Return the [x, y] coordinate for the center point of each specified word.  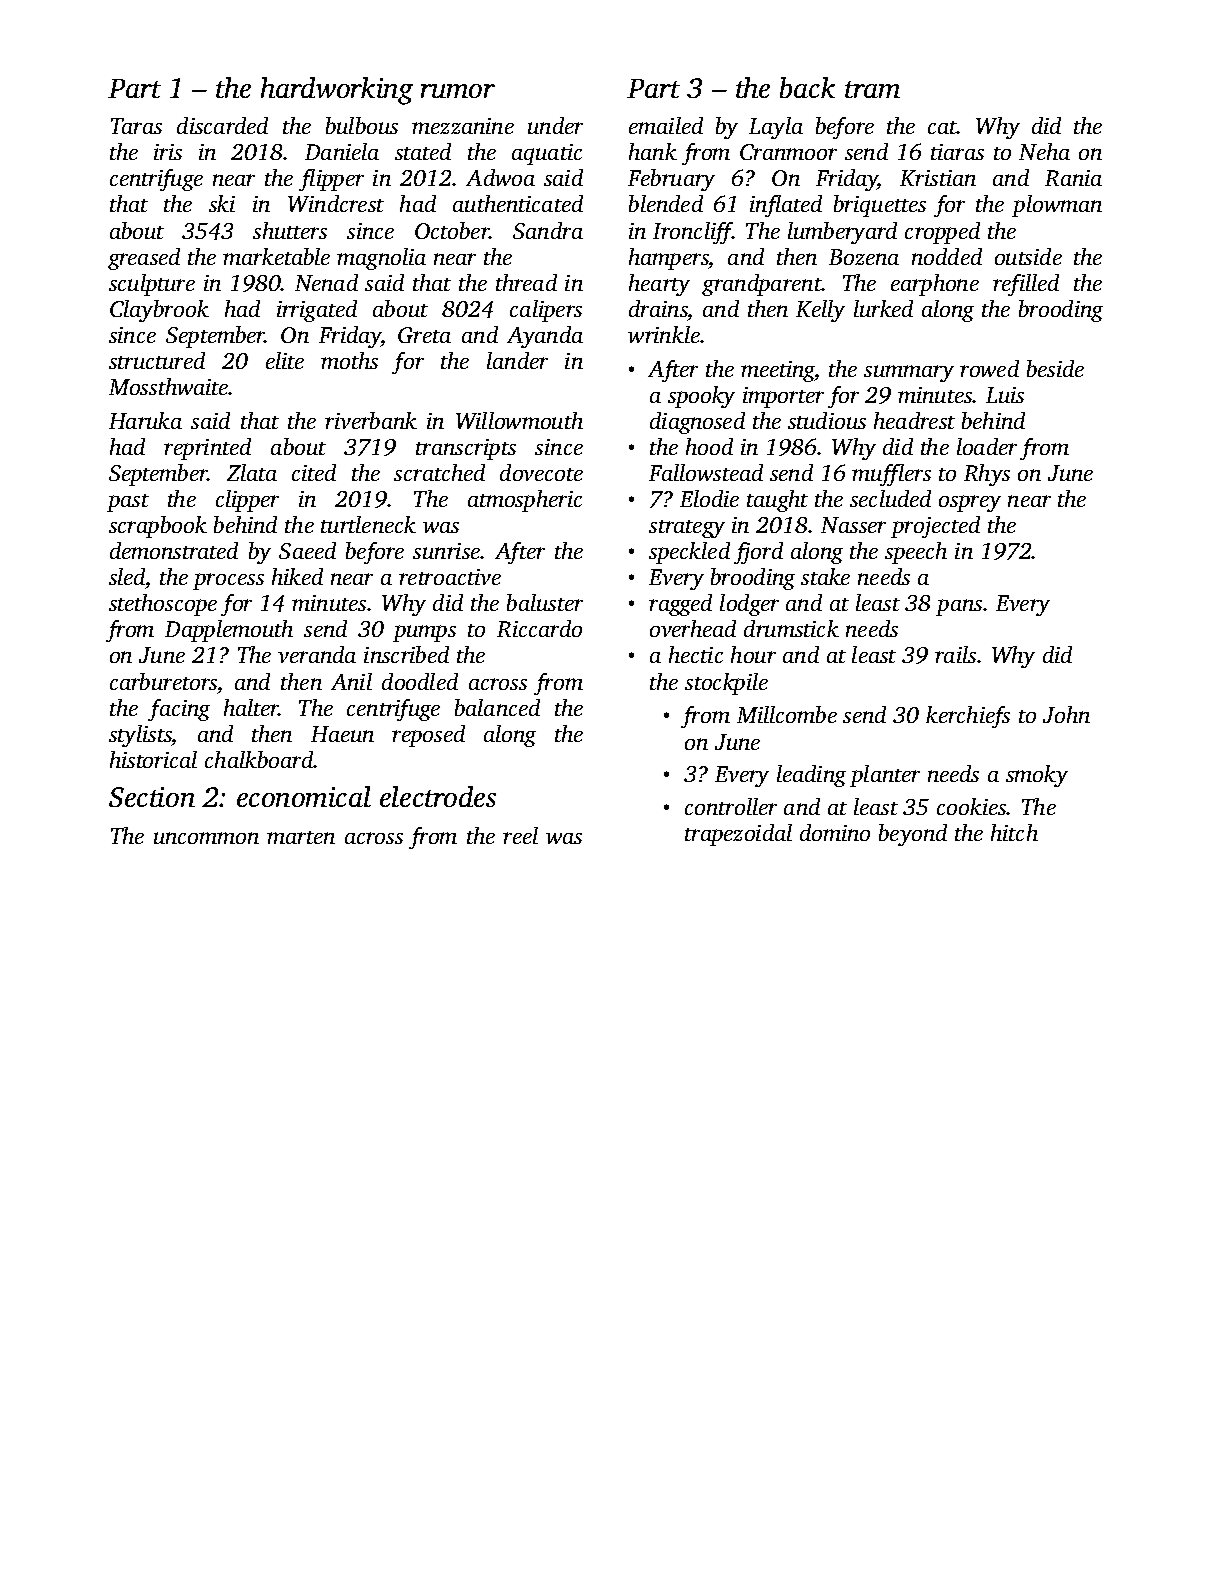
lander [517, 360]
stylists [140, 736]
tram [872, 89]
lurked [883, 308]
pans [959, 607]
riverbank [371, 420]
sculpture [152, 285]
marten [301, 837]
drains [658, 308]
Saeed [307, 550]
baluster [545, 602]
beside [1055, 368]
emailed [666, 125]
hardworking [337, 91]
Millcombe [787, 714]
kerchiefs [968, 717]
